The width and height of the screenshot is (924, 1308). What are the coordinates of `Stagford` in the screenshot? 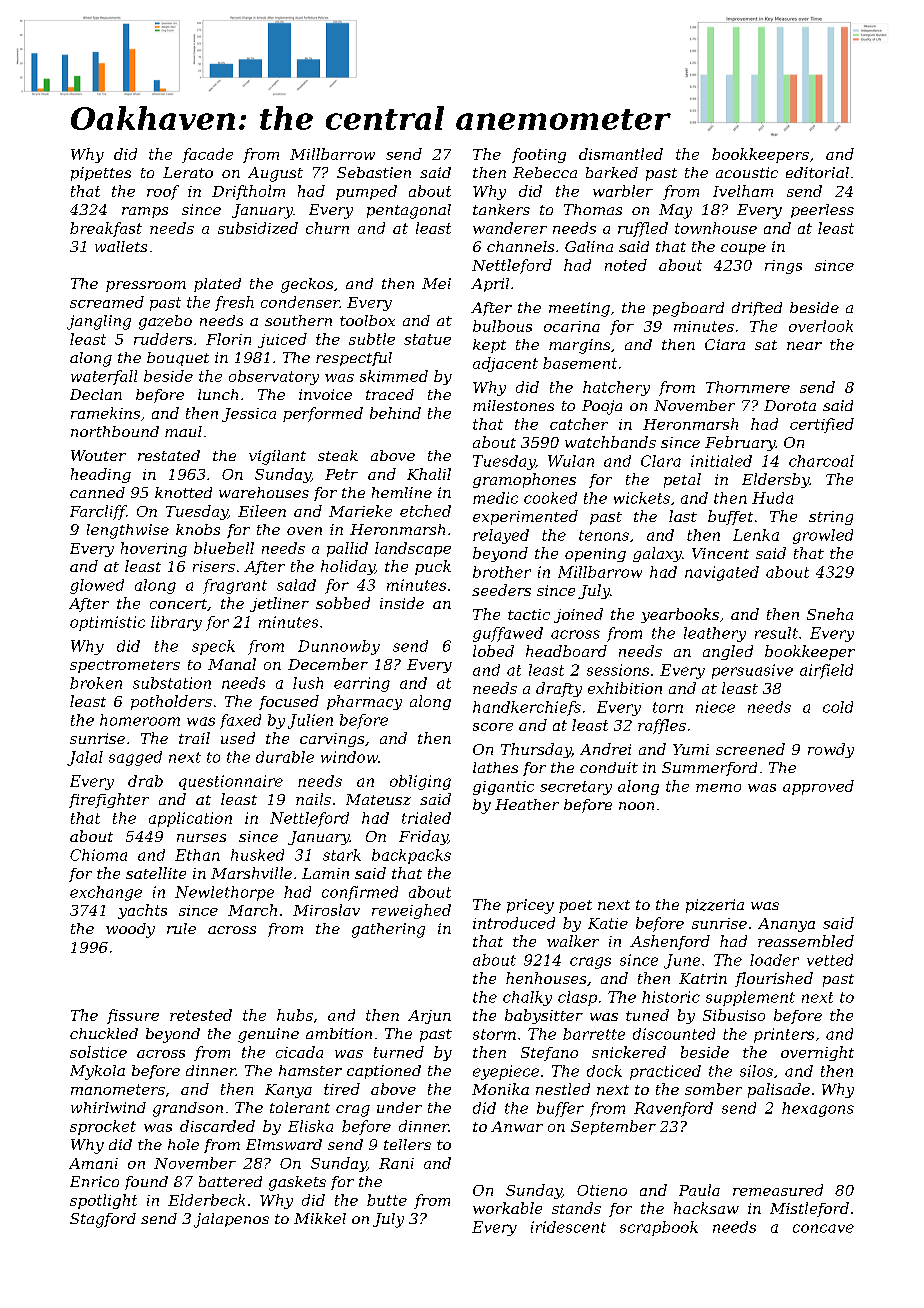 It's located at (103, 1220).
